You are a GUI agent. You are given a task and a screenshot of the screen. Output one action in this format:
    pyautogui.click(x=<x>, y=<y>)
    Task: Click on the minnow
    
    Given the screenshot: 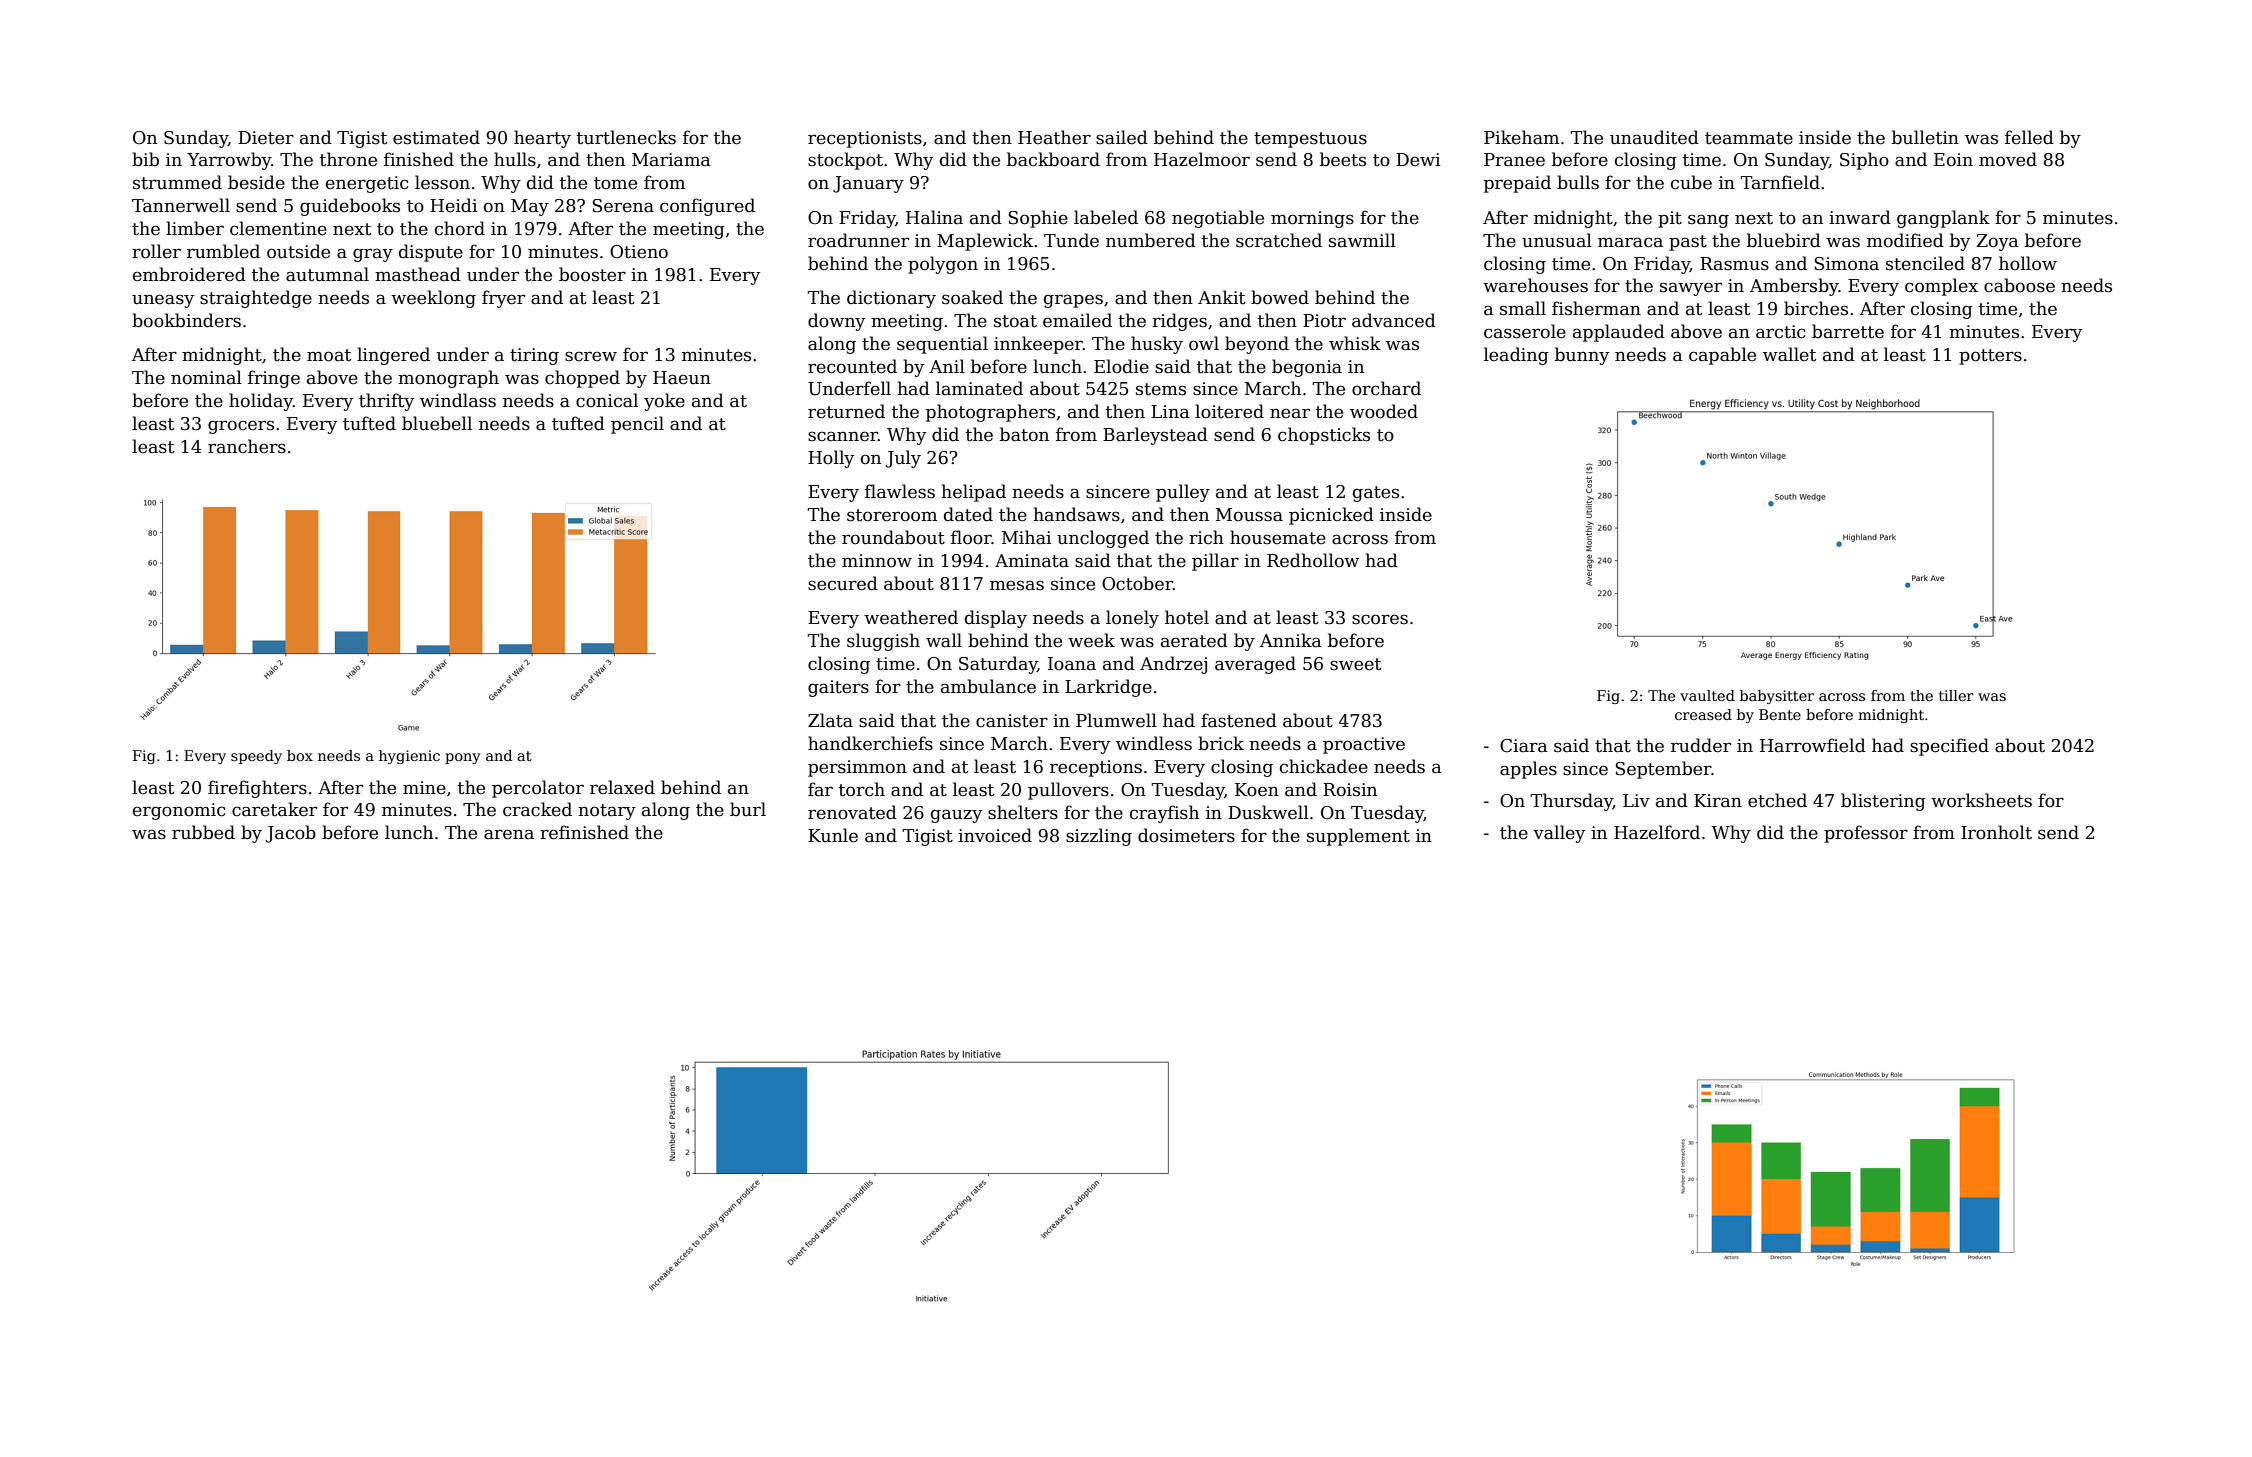 What is the action you would take?
    pyautogui.click(x=877, y=561)
